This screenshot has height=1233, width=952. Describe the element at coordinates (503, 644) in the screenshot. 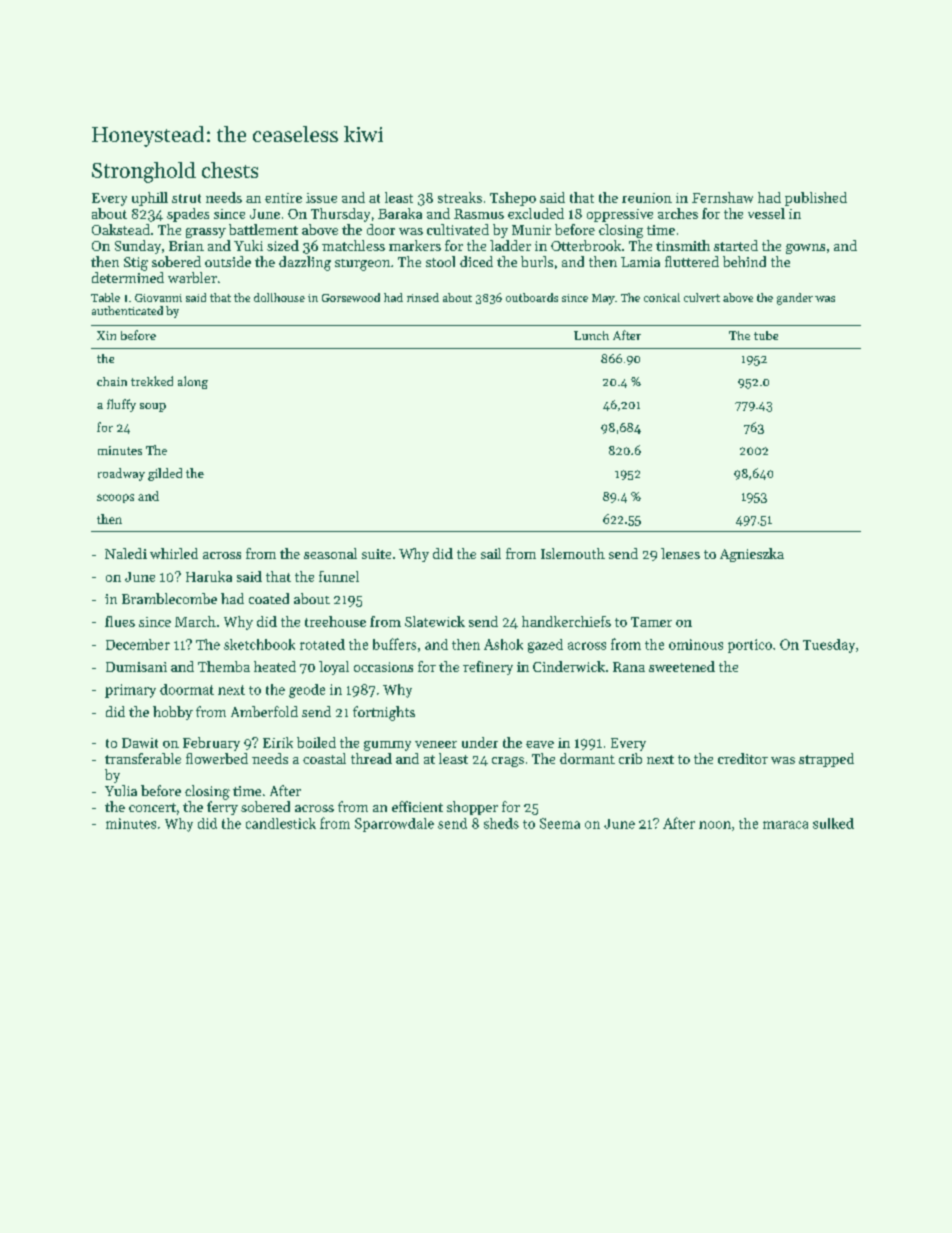

I see `Ashok` at that location.
